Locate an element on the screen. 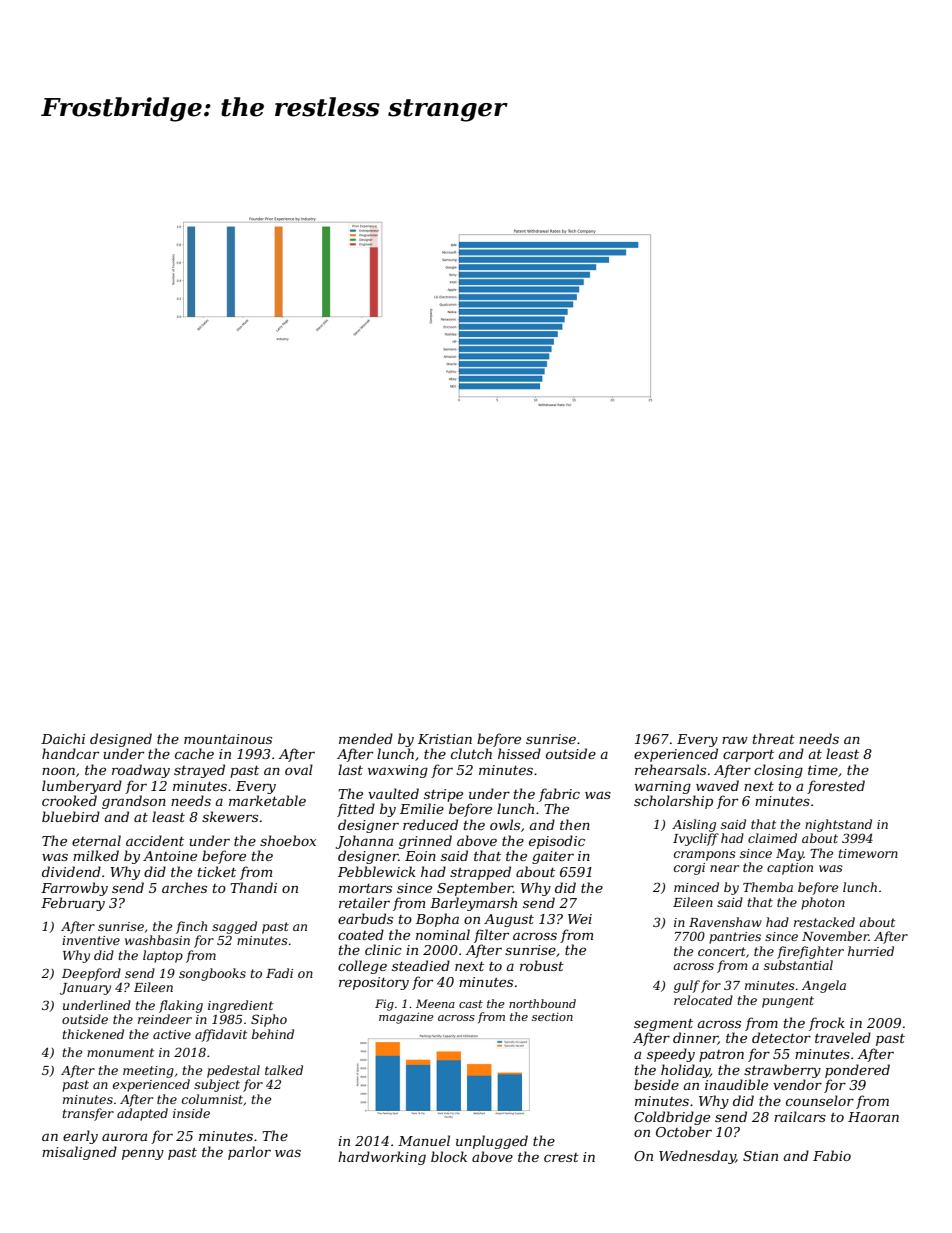 The image size is (952, 1233). Ravenshaw is located at coordinates (725, 922).
